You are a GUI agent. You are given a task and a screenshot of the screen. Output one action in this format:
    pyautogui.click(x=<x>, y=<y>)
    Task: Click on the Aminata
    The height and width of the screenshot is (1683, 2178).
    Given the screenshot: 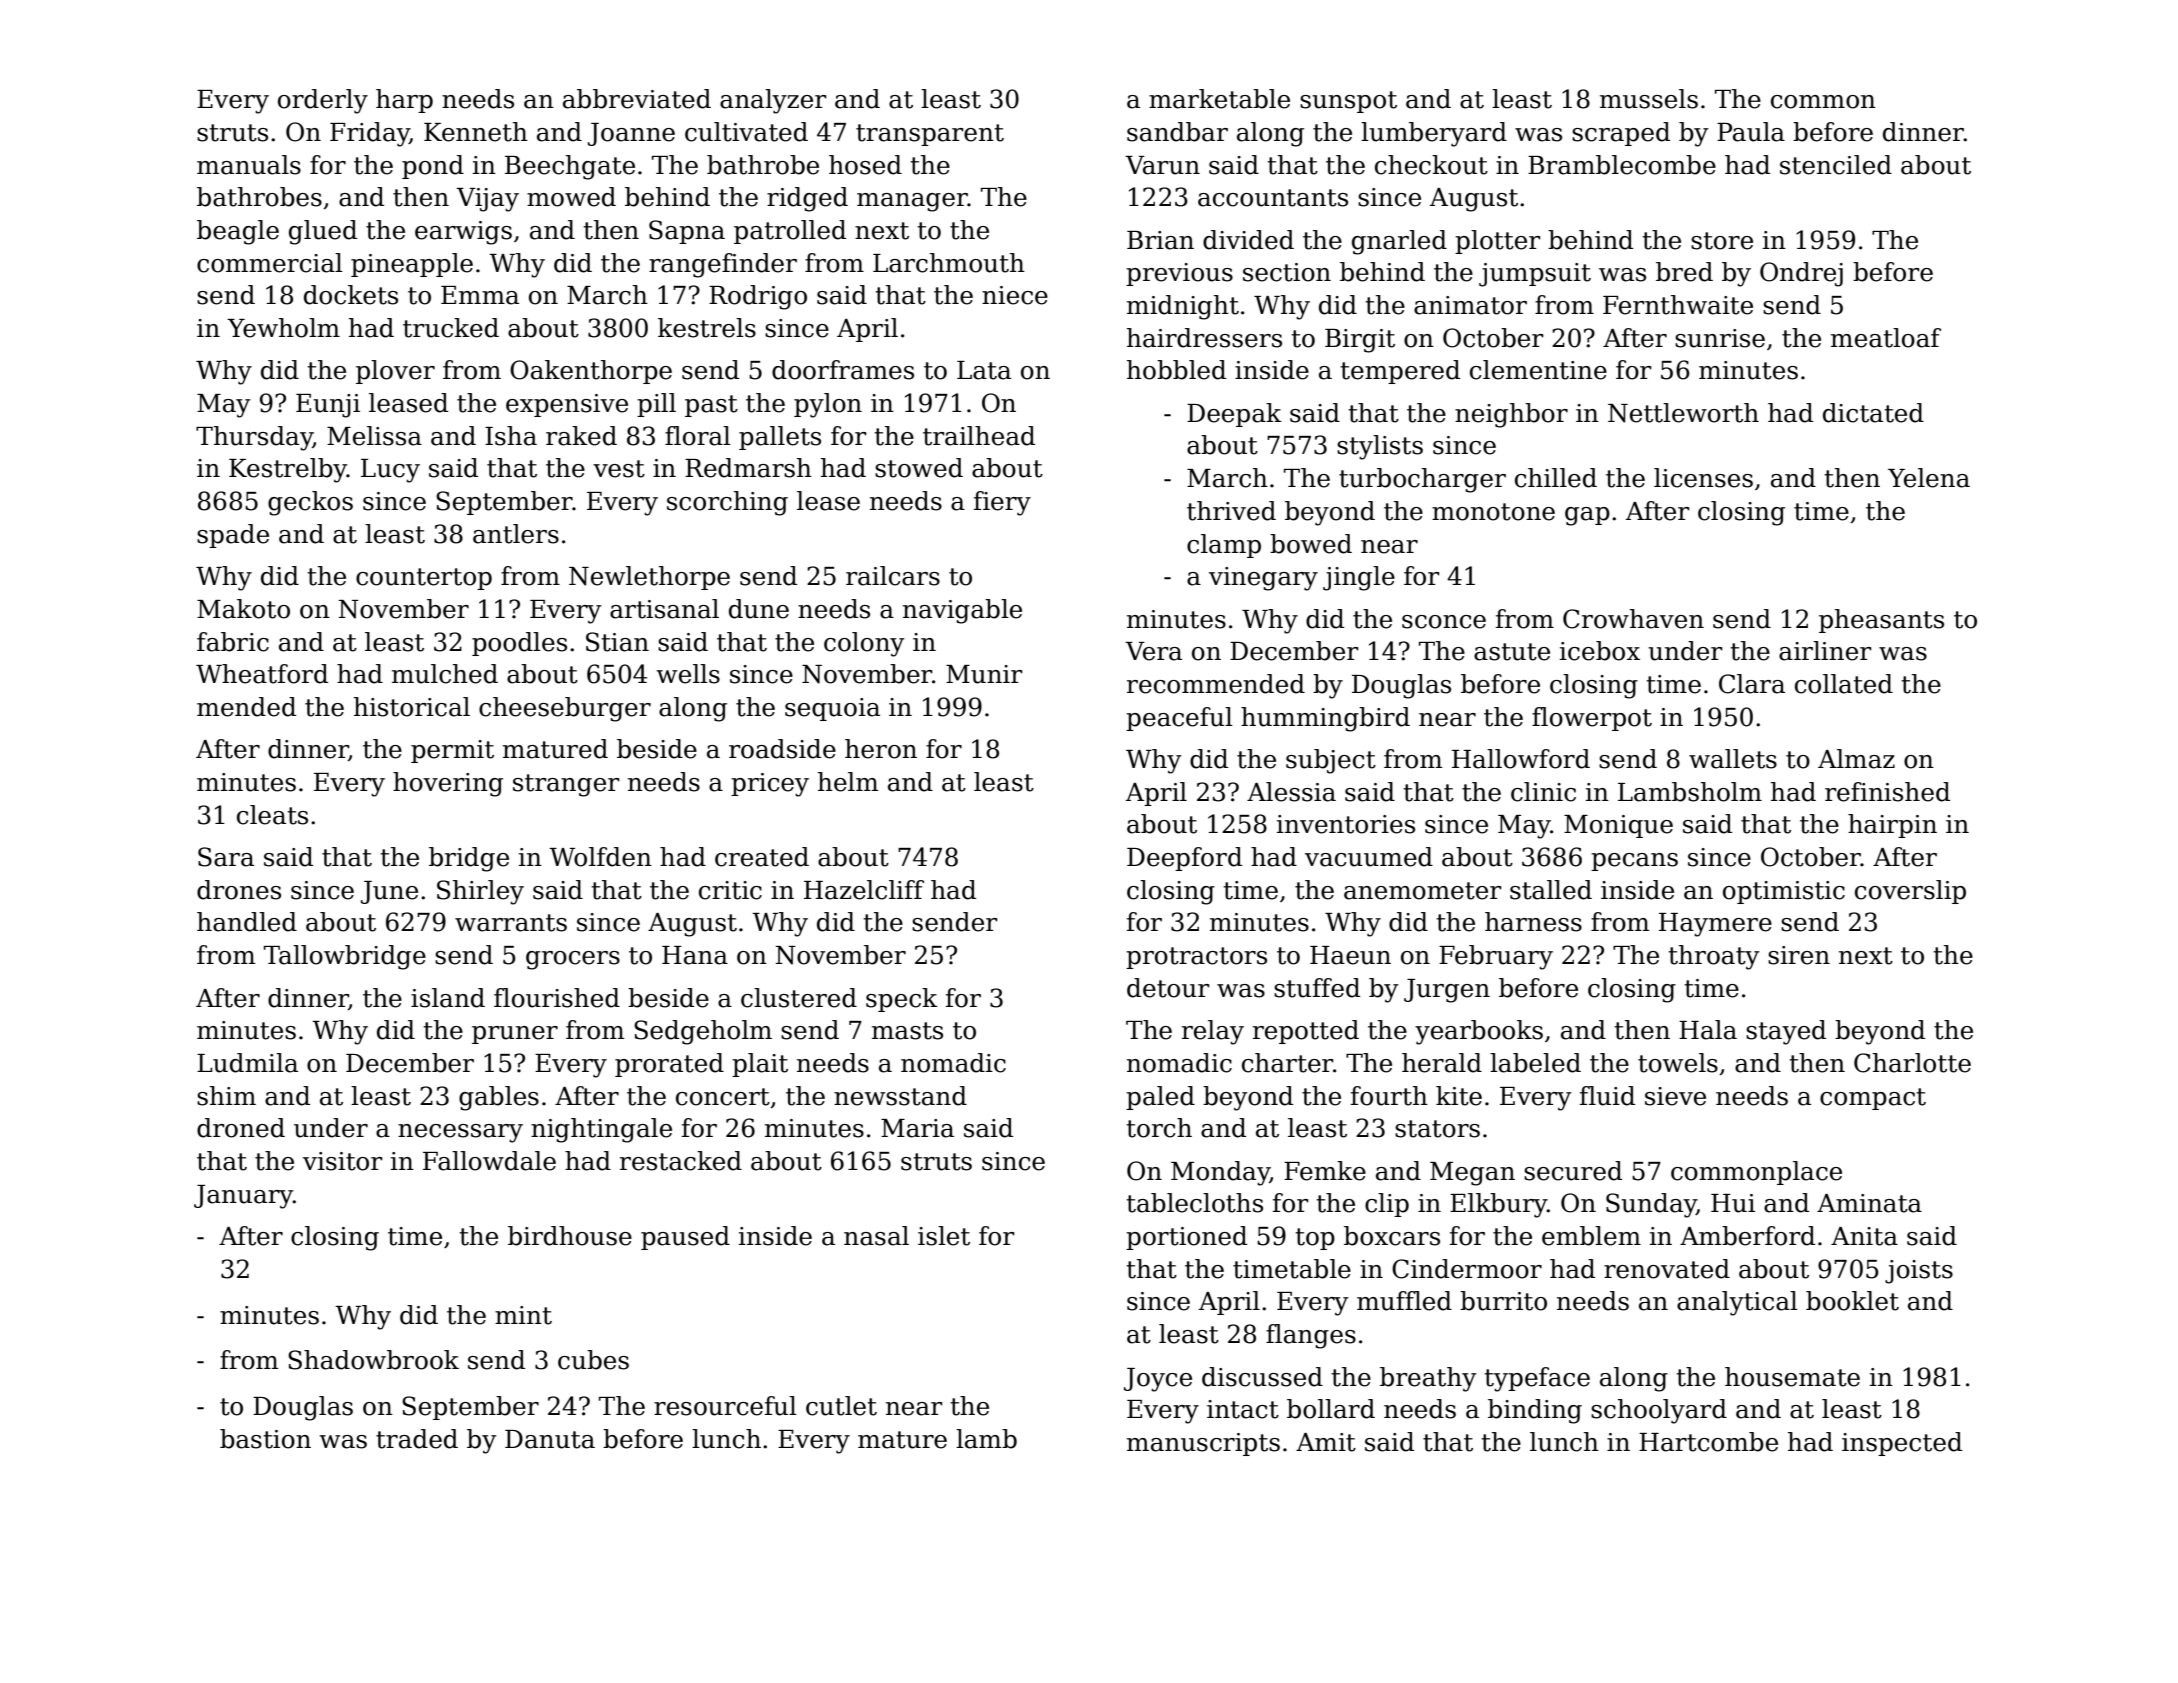 What is the action you would take?
    pyautogui.click(x=1869, y=1203)
